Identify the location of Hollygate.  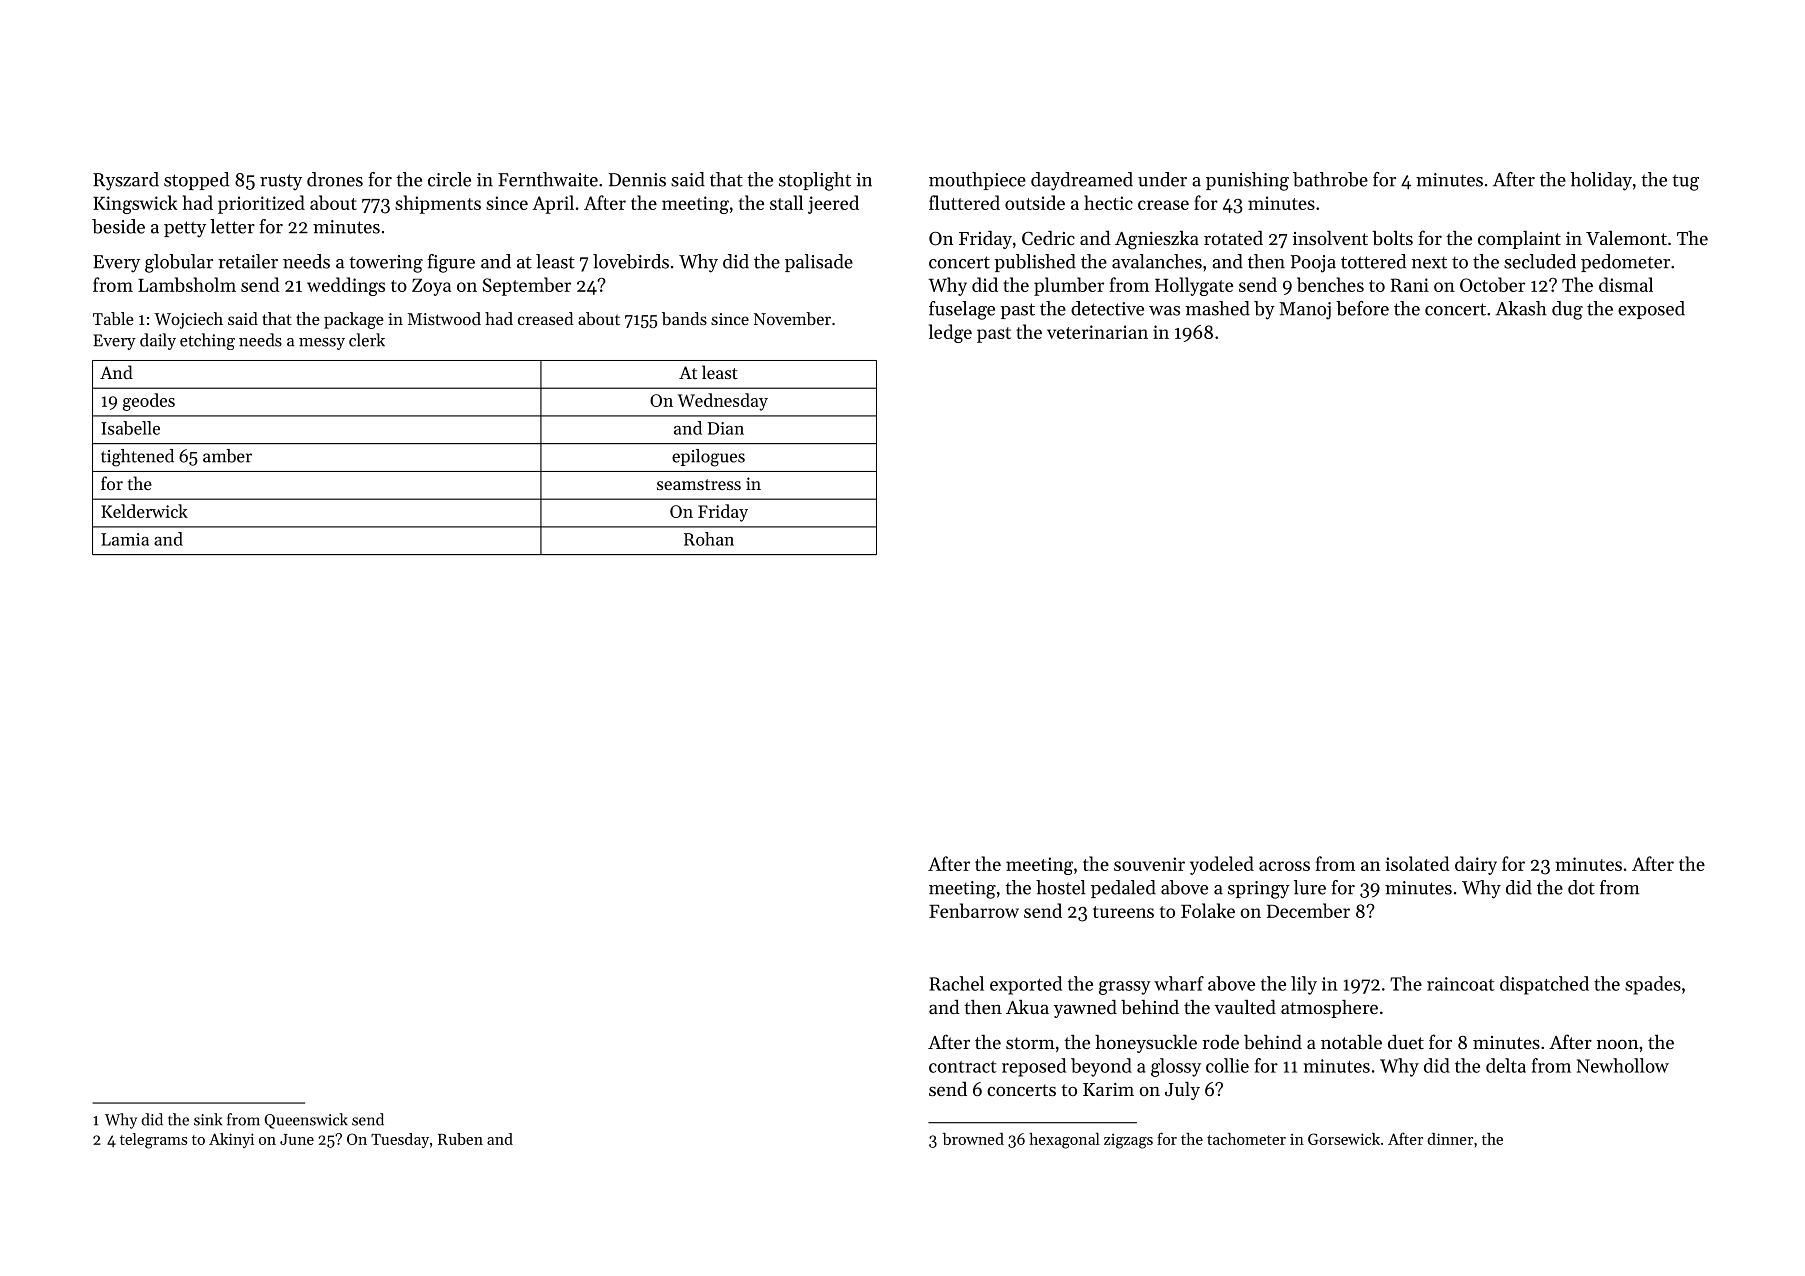
(1194, 286).
